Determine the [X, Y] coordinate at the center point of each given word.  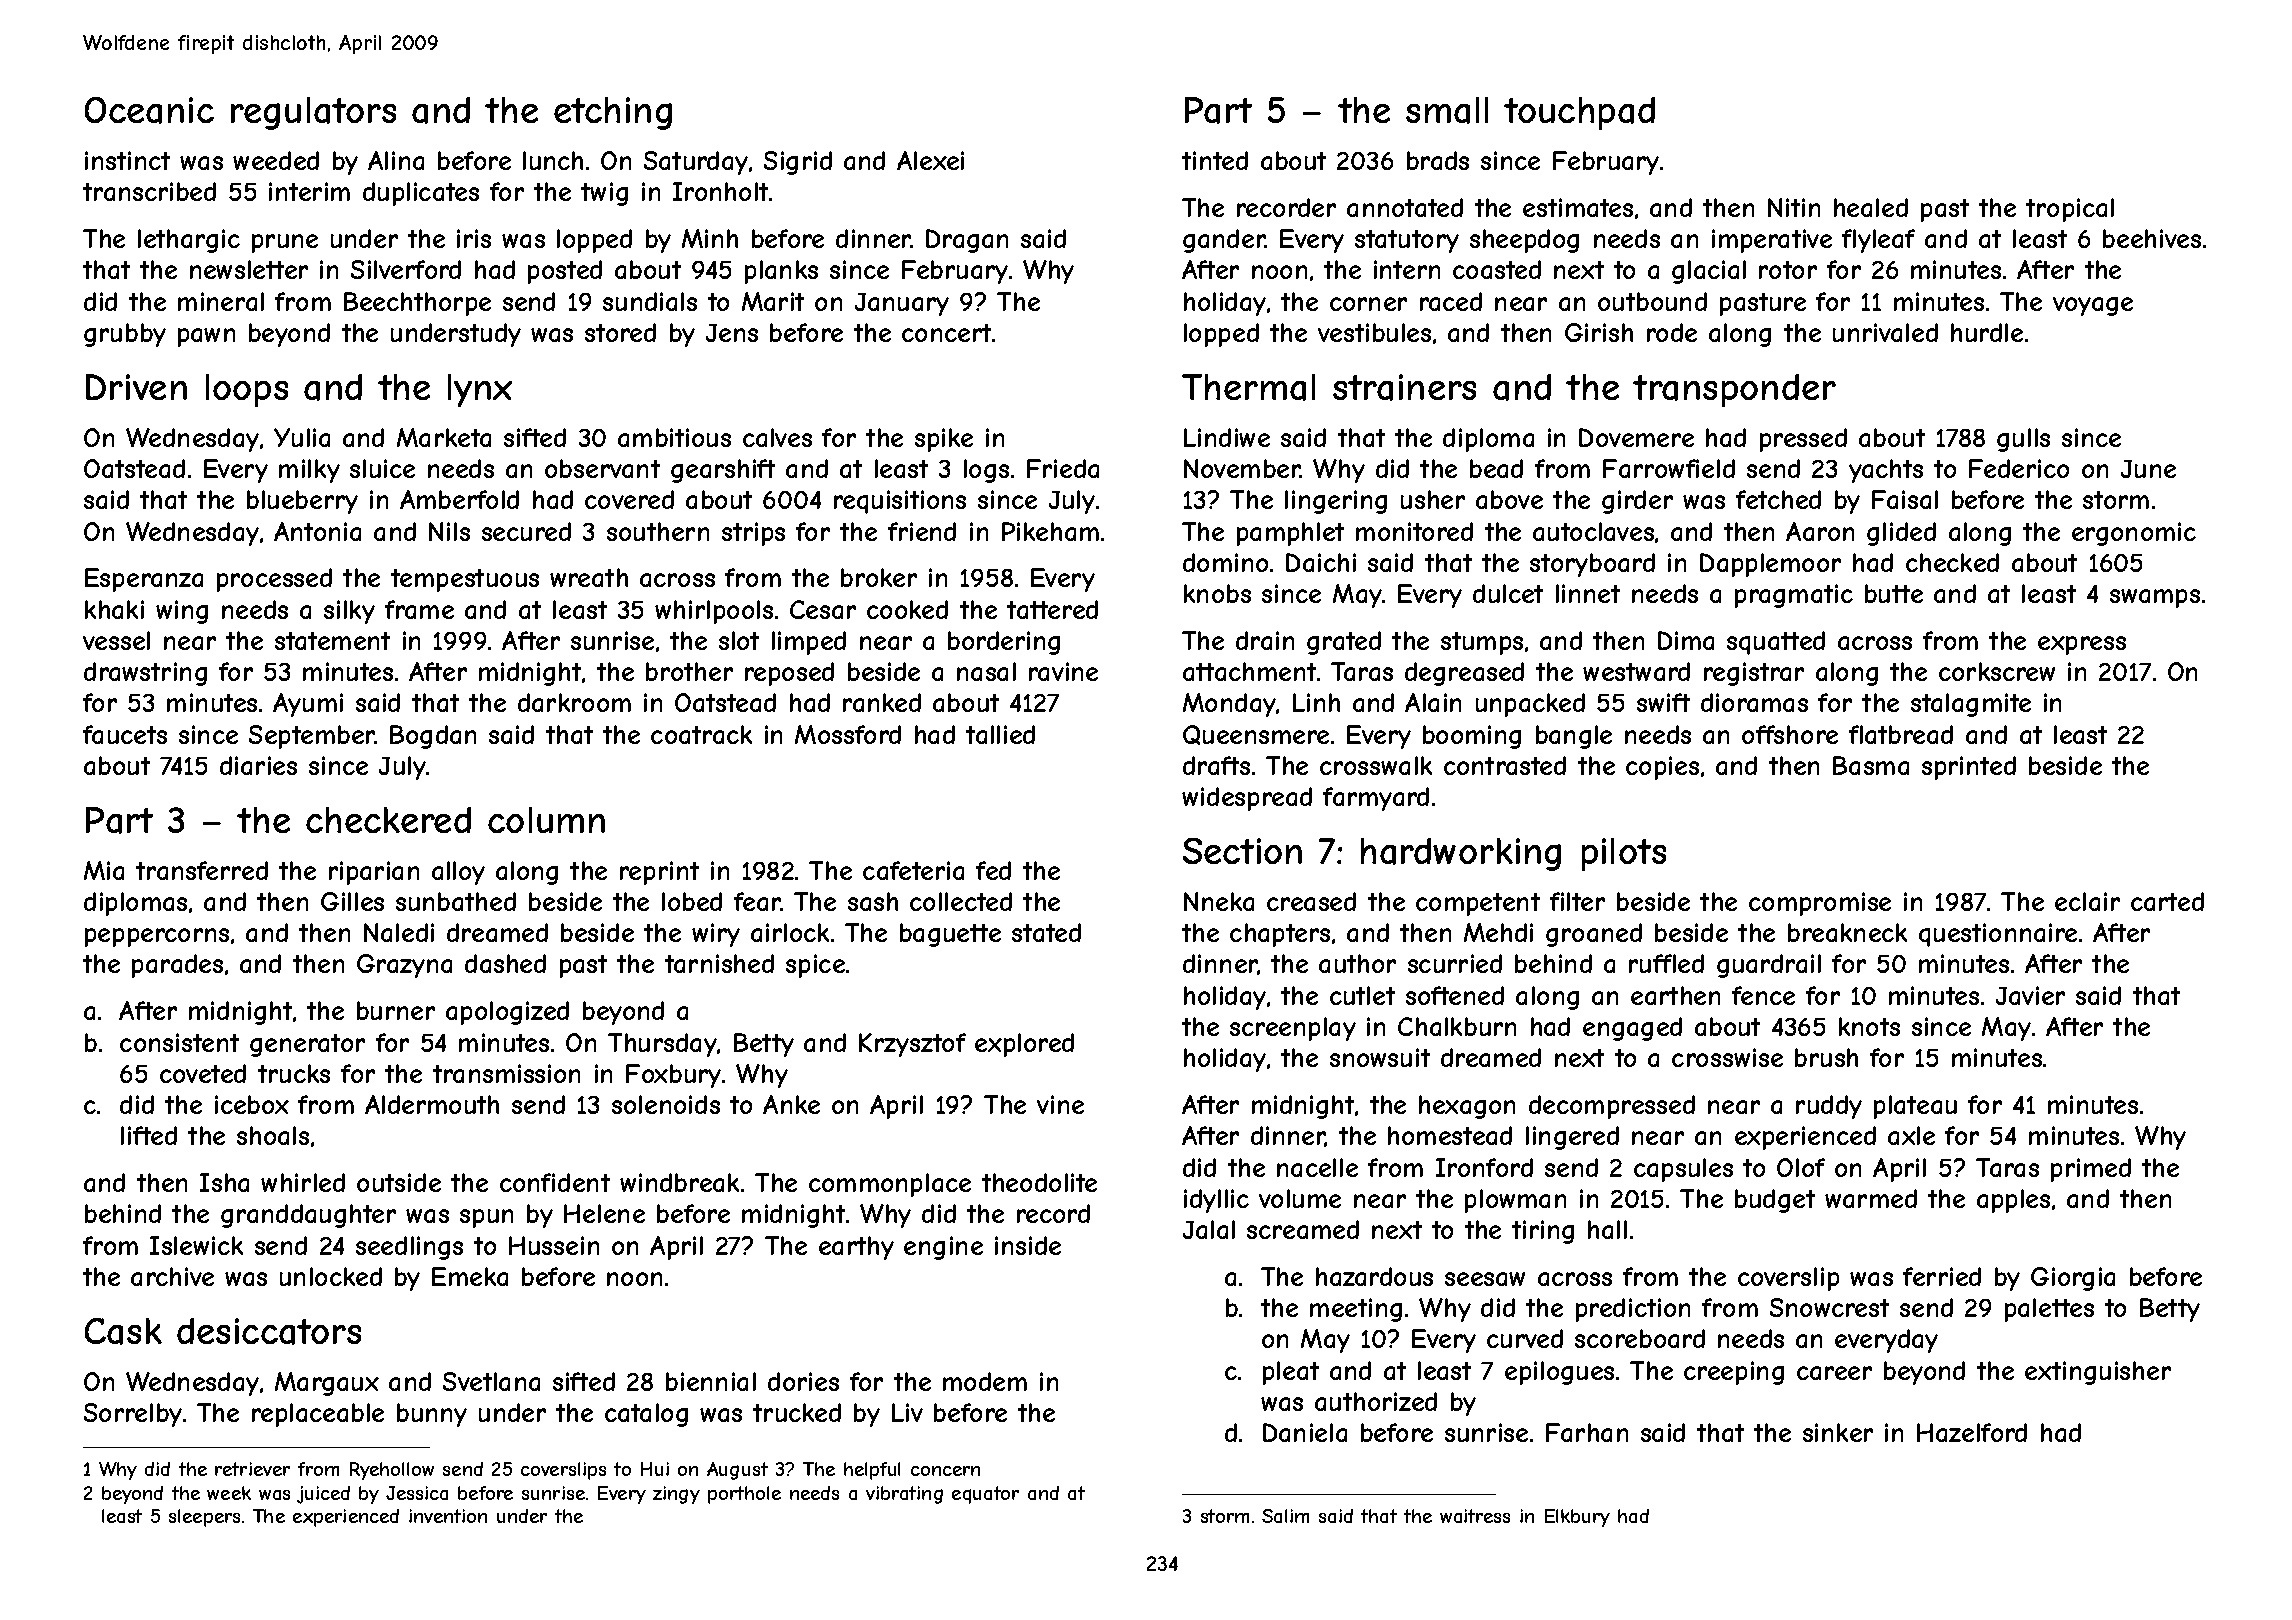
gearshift [723, 471]
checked [1952, 562]
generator [307, 1045]
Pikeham [1050, 531]
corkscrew [1997, 671]
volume [1300, 1198]
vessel [116, 640]
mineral [221, 301]
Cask [123, 1331]
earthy [856, 1248]
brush [1826, 1057]
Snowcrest [1829, 1307]
